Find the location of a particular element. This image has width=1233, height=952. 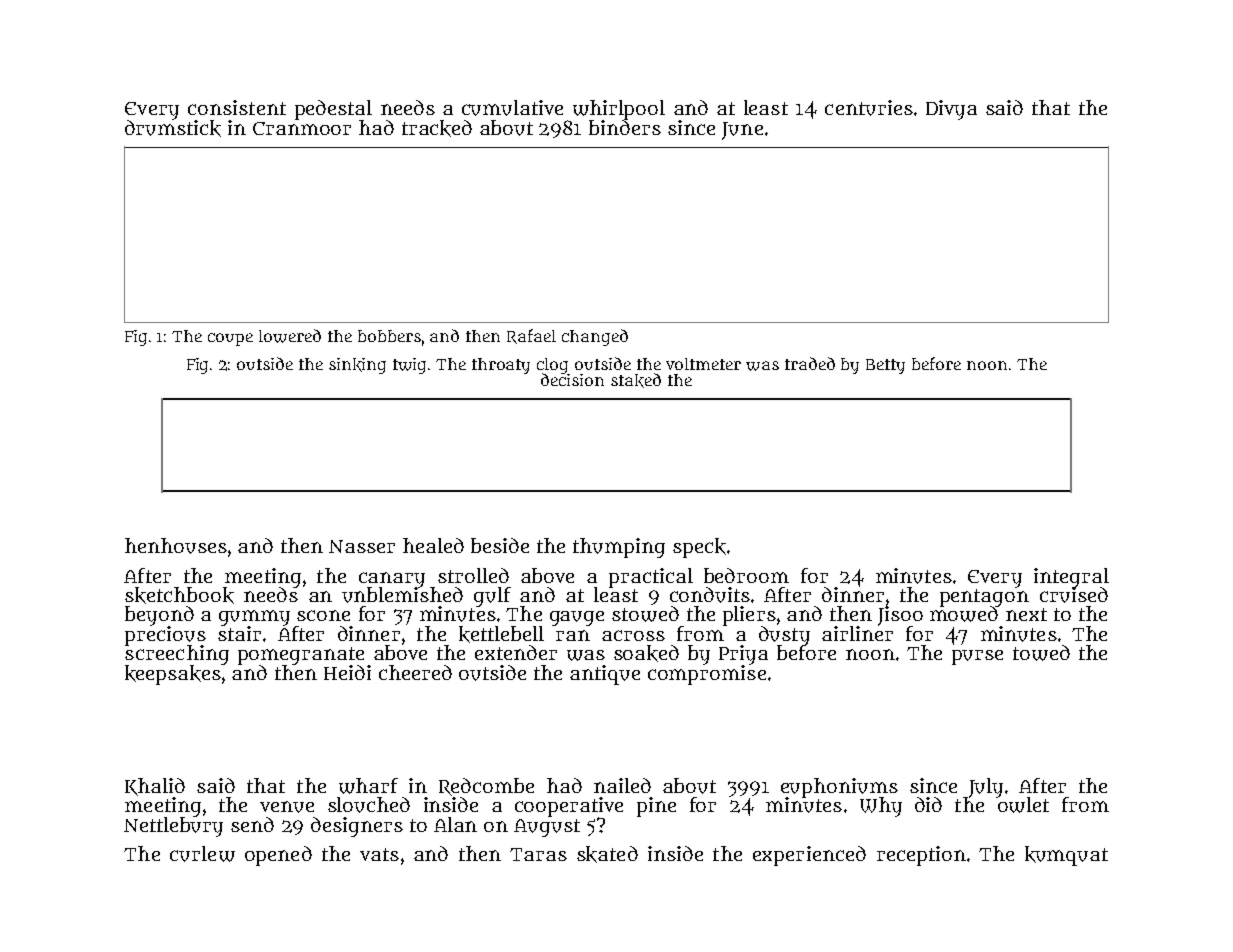

wharf is located at coordinates (368, 786).
